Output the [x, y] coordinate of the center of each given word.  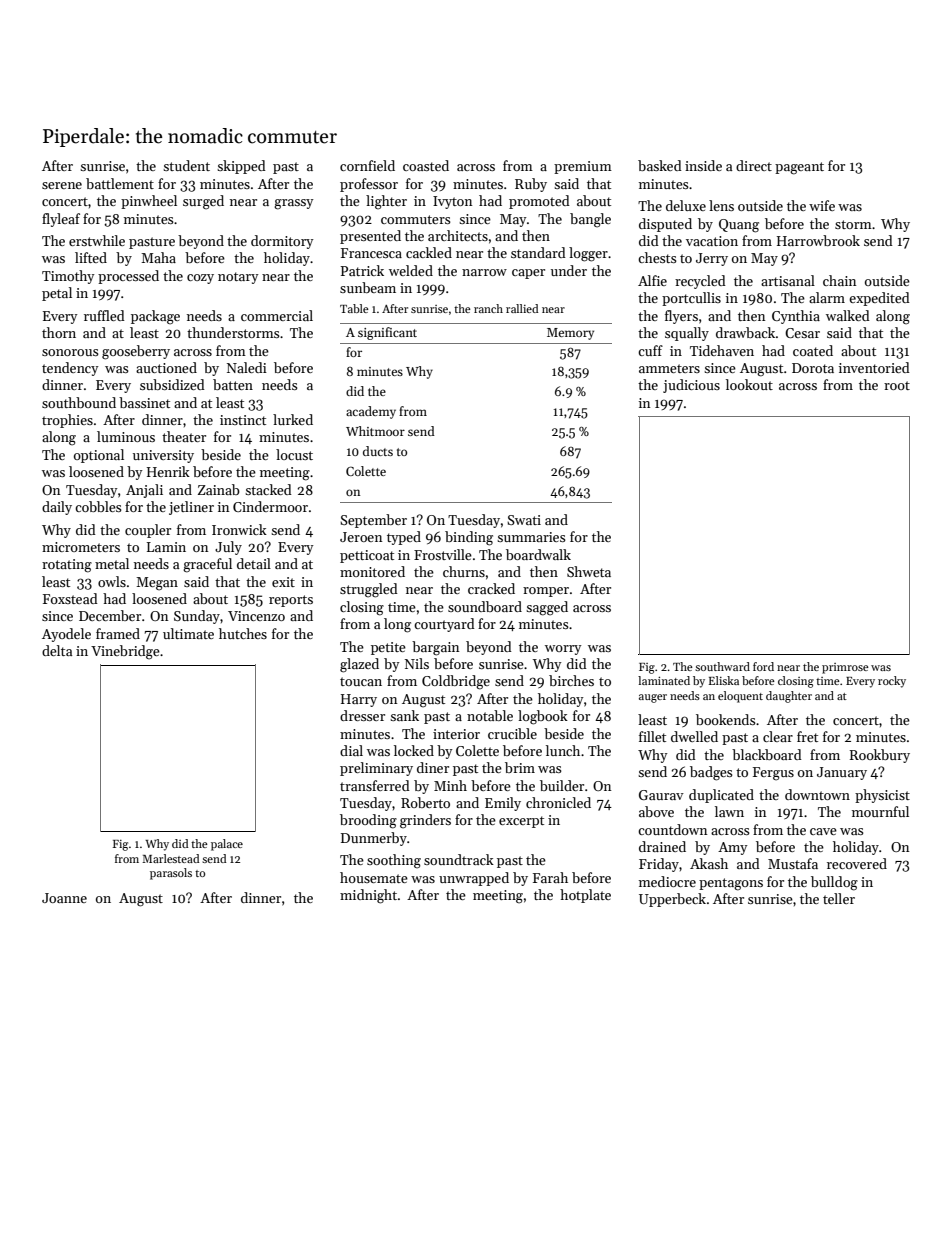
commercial [277, 315]
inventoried [874, 367]
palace [227, 845]
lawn [729, 811]
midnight [368, 896]
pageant [799, 168]
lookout [749, 384]
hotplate [585, 896]
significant [387, 333]
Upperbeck [672, 900]
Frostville [443, 554]
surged [203, 202]
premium [583, 167]
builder [562, 785]
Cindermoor [270, 506]
